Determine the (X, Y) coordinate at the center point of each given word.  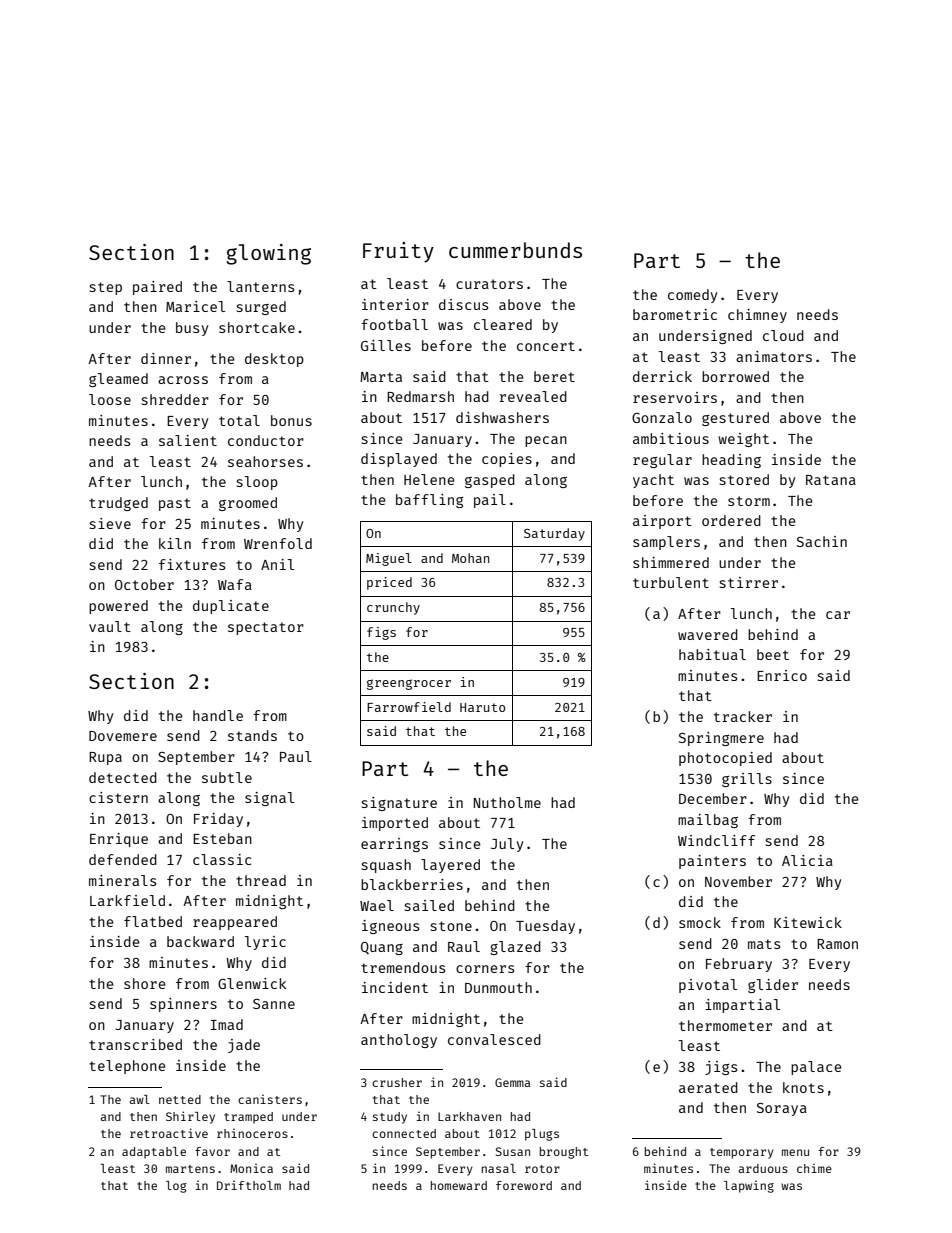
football (394, 324)
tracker (743, 716)
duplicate (231, 607)
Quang (382, 948)
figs (381, 633)
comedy (692, 296)
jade (244, 1046)
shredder (175, 399)
